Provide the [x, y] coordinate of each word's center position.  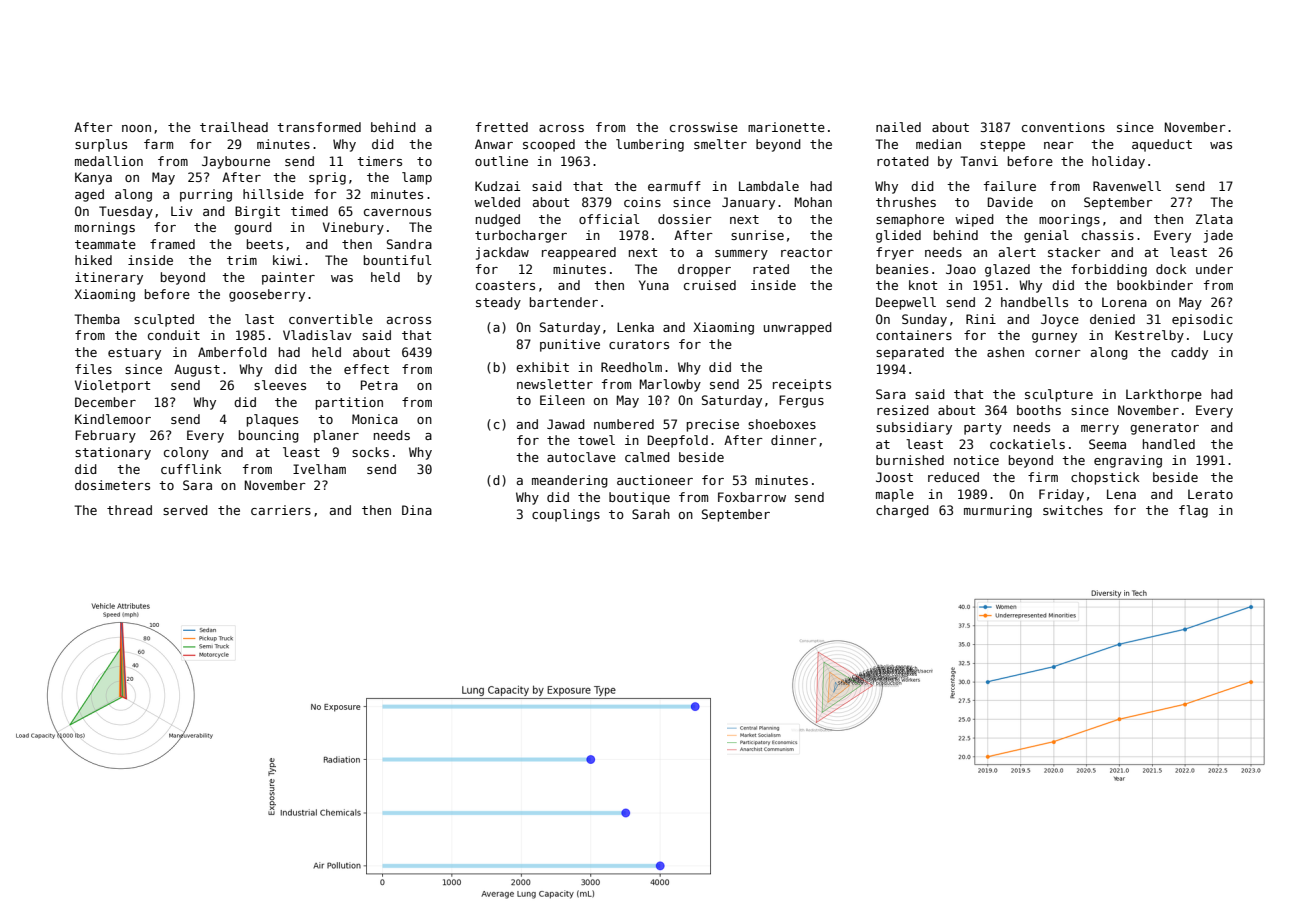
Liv [182, 211]
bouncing [269, 436]
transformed [319, 127]
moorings [1069, 220]
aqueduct [1162, 145]
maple [895, 495]
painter [288, 278]
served [185, 510]
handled [1169, 444]
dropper [704, 270]
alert [1017, 252]
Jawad [566, 424]
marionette [786, 127]
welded [497, 202]
